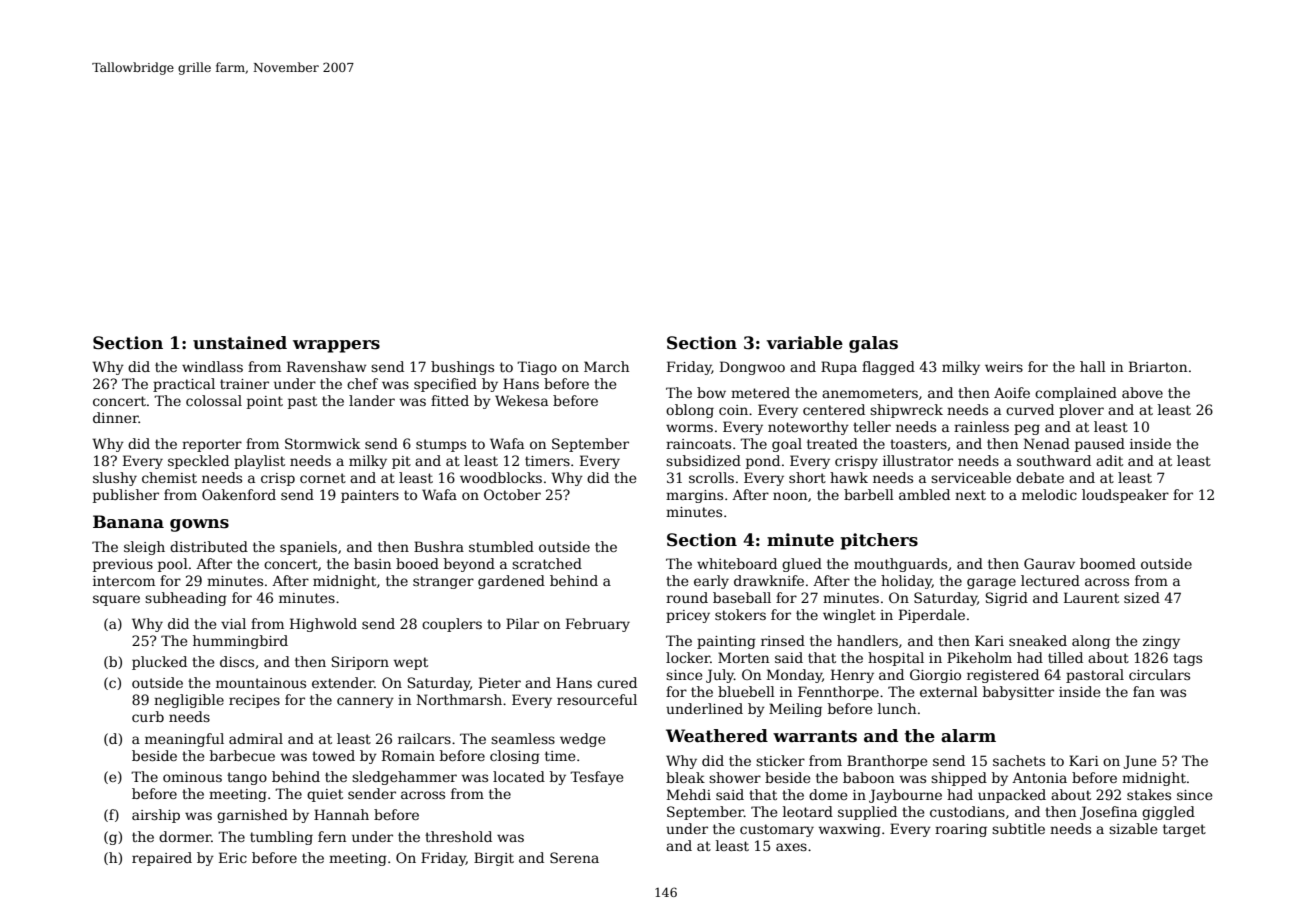  What do you see at coordinates (445, 385) in the page?
I see `specified` at bounding box center [445, 385].
